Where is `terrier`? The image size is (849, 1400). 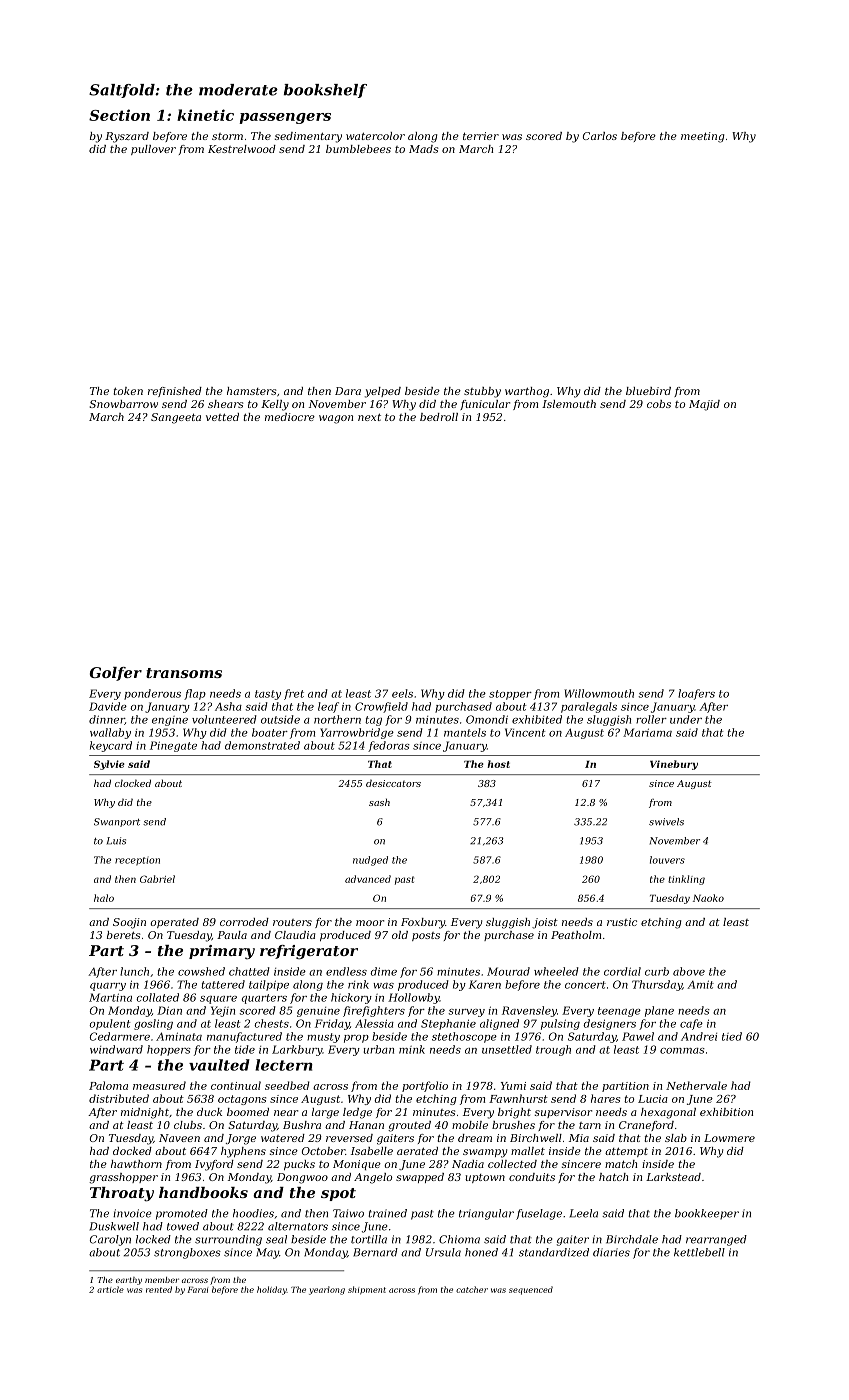
terrier is located at coordinates (481, 136).
